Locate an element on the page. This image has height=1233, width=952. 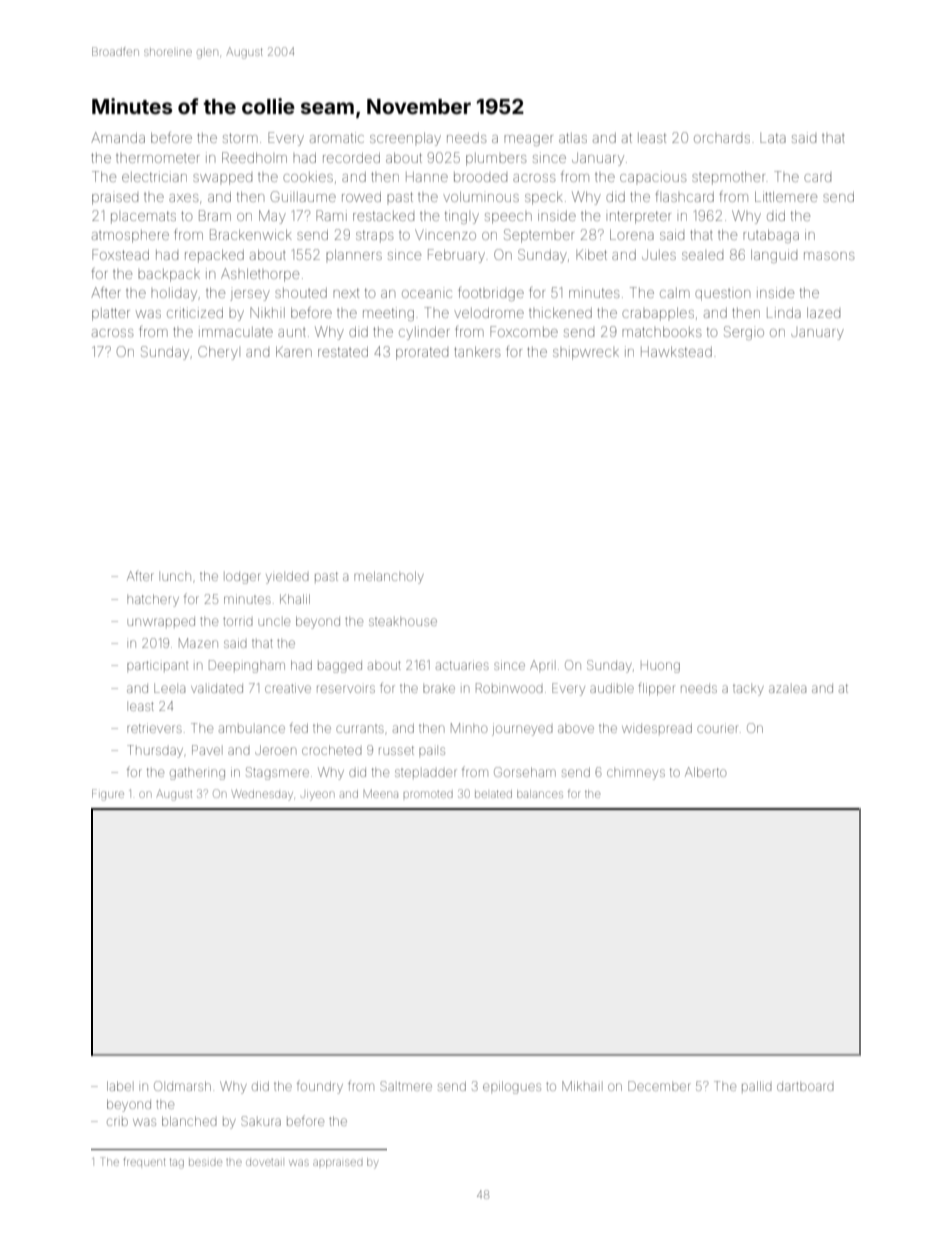
torrid is located at coordinates (238, 621).
